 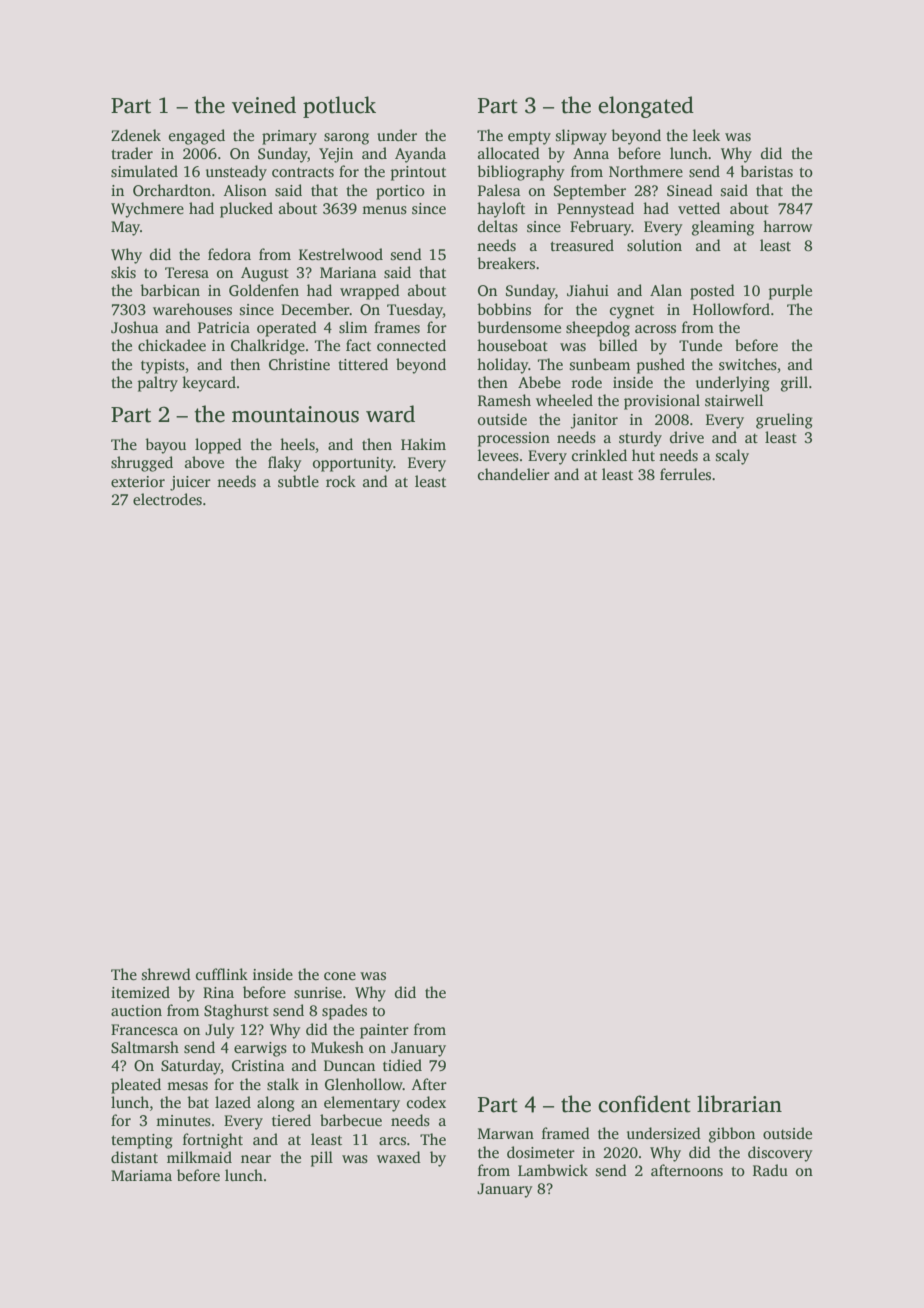 I want to click on tempting, so click(x=142, y=1141).
